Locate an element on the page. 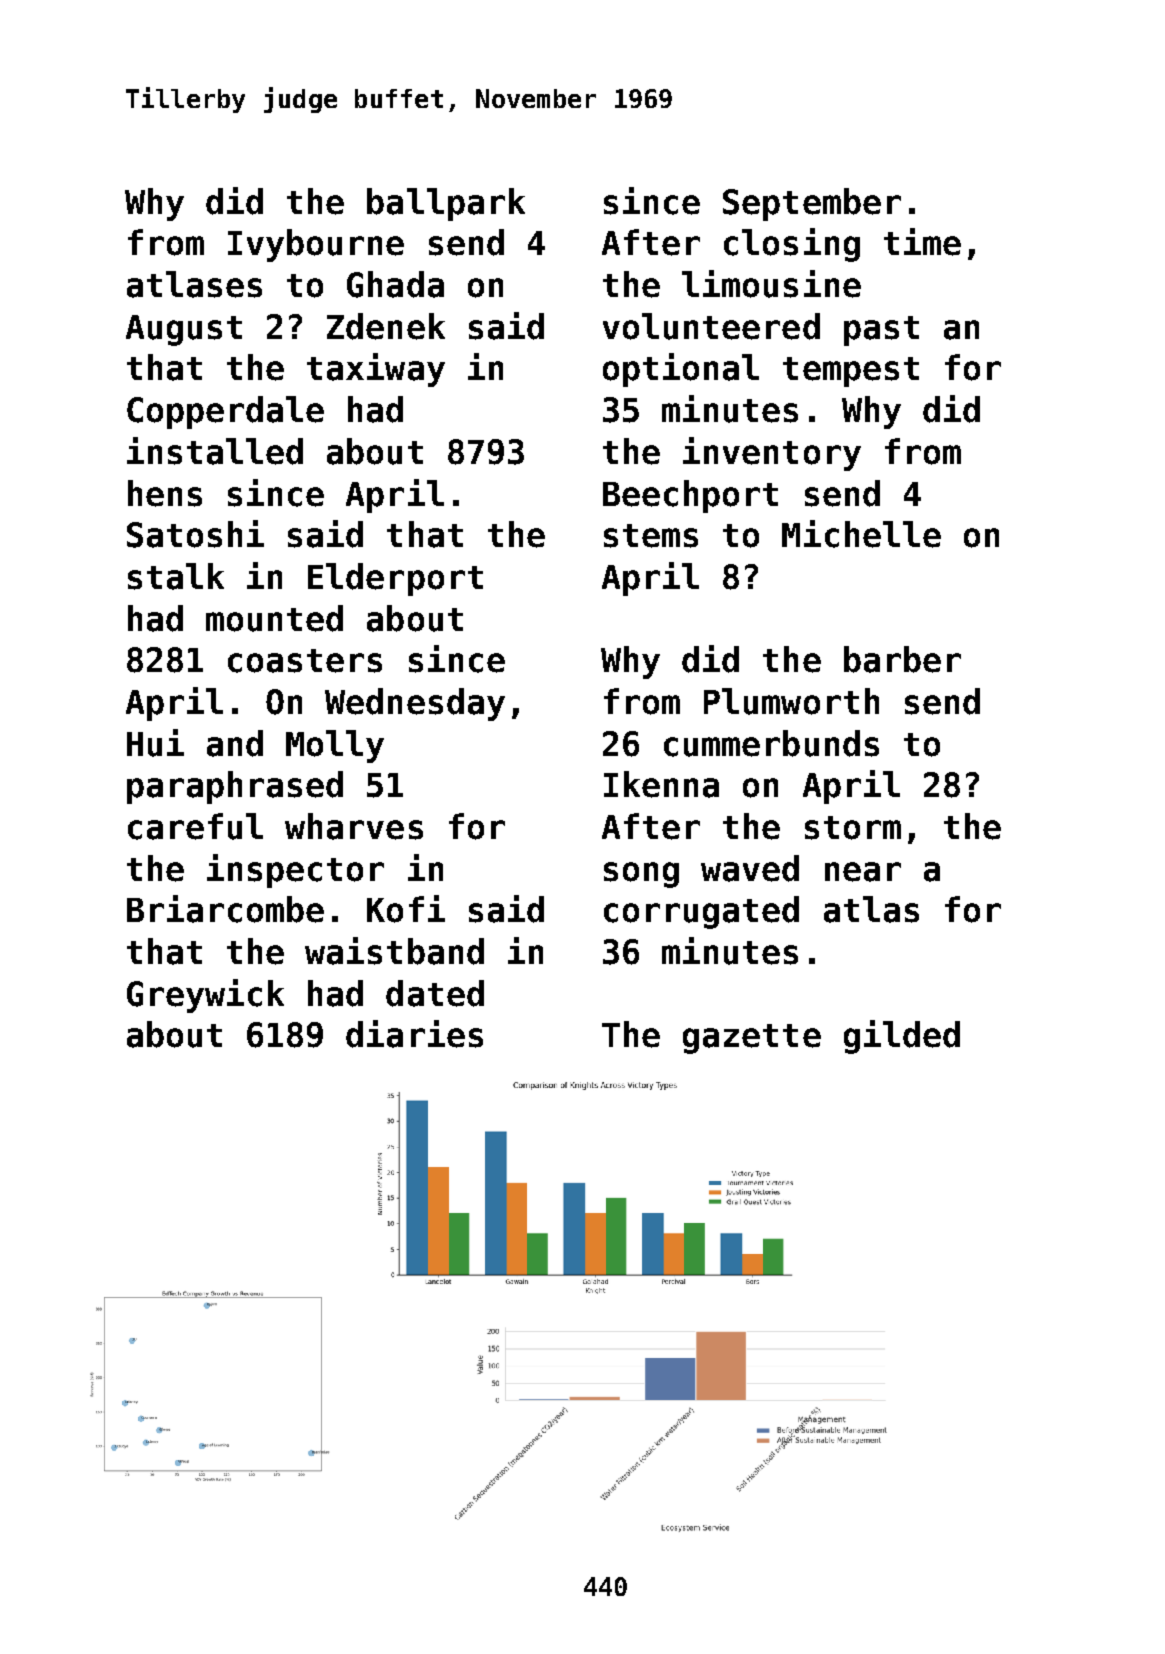  Elderport is located at coordinates (395, 579).
